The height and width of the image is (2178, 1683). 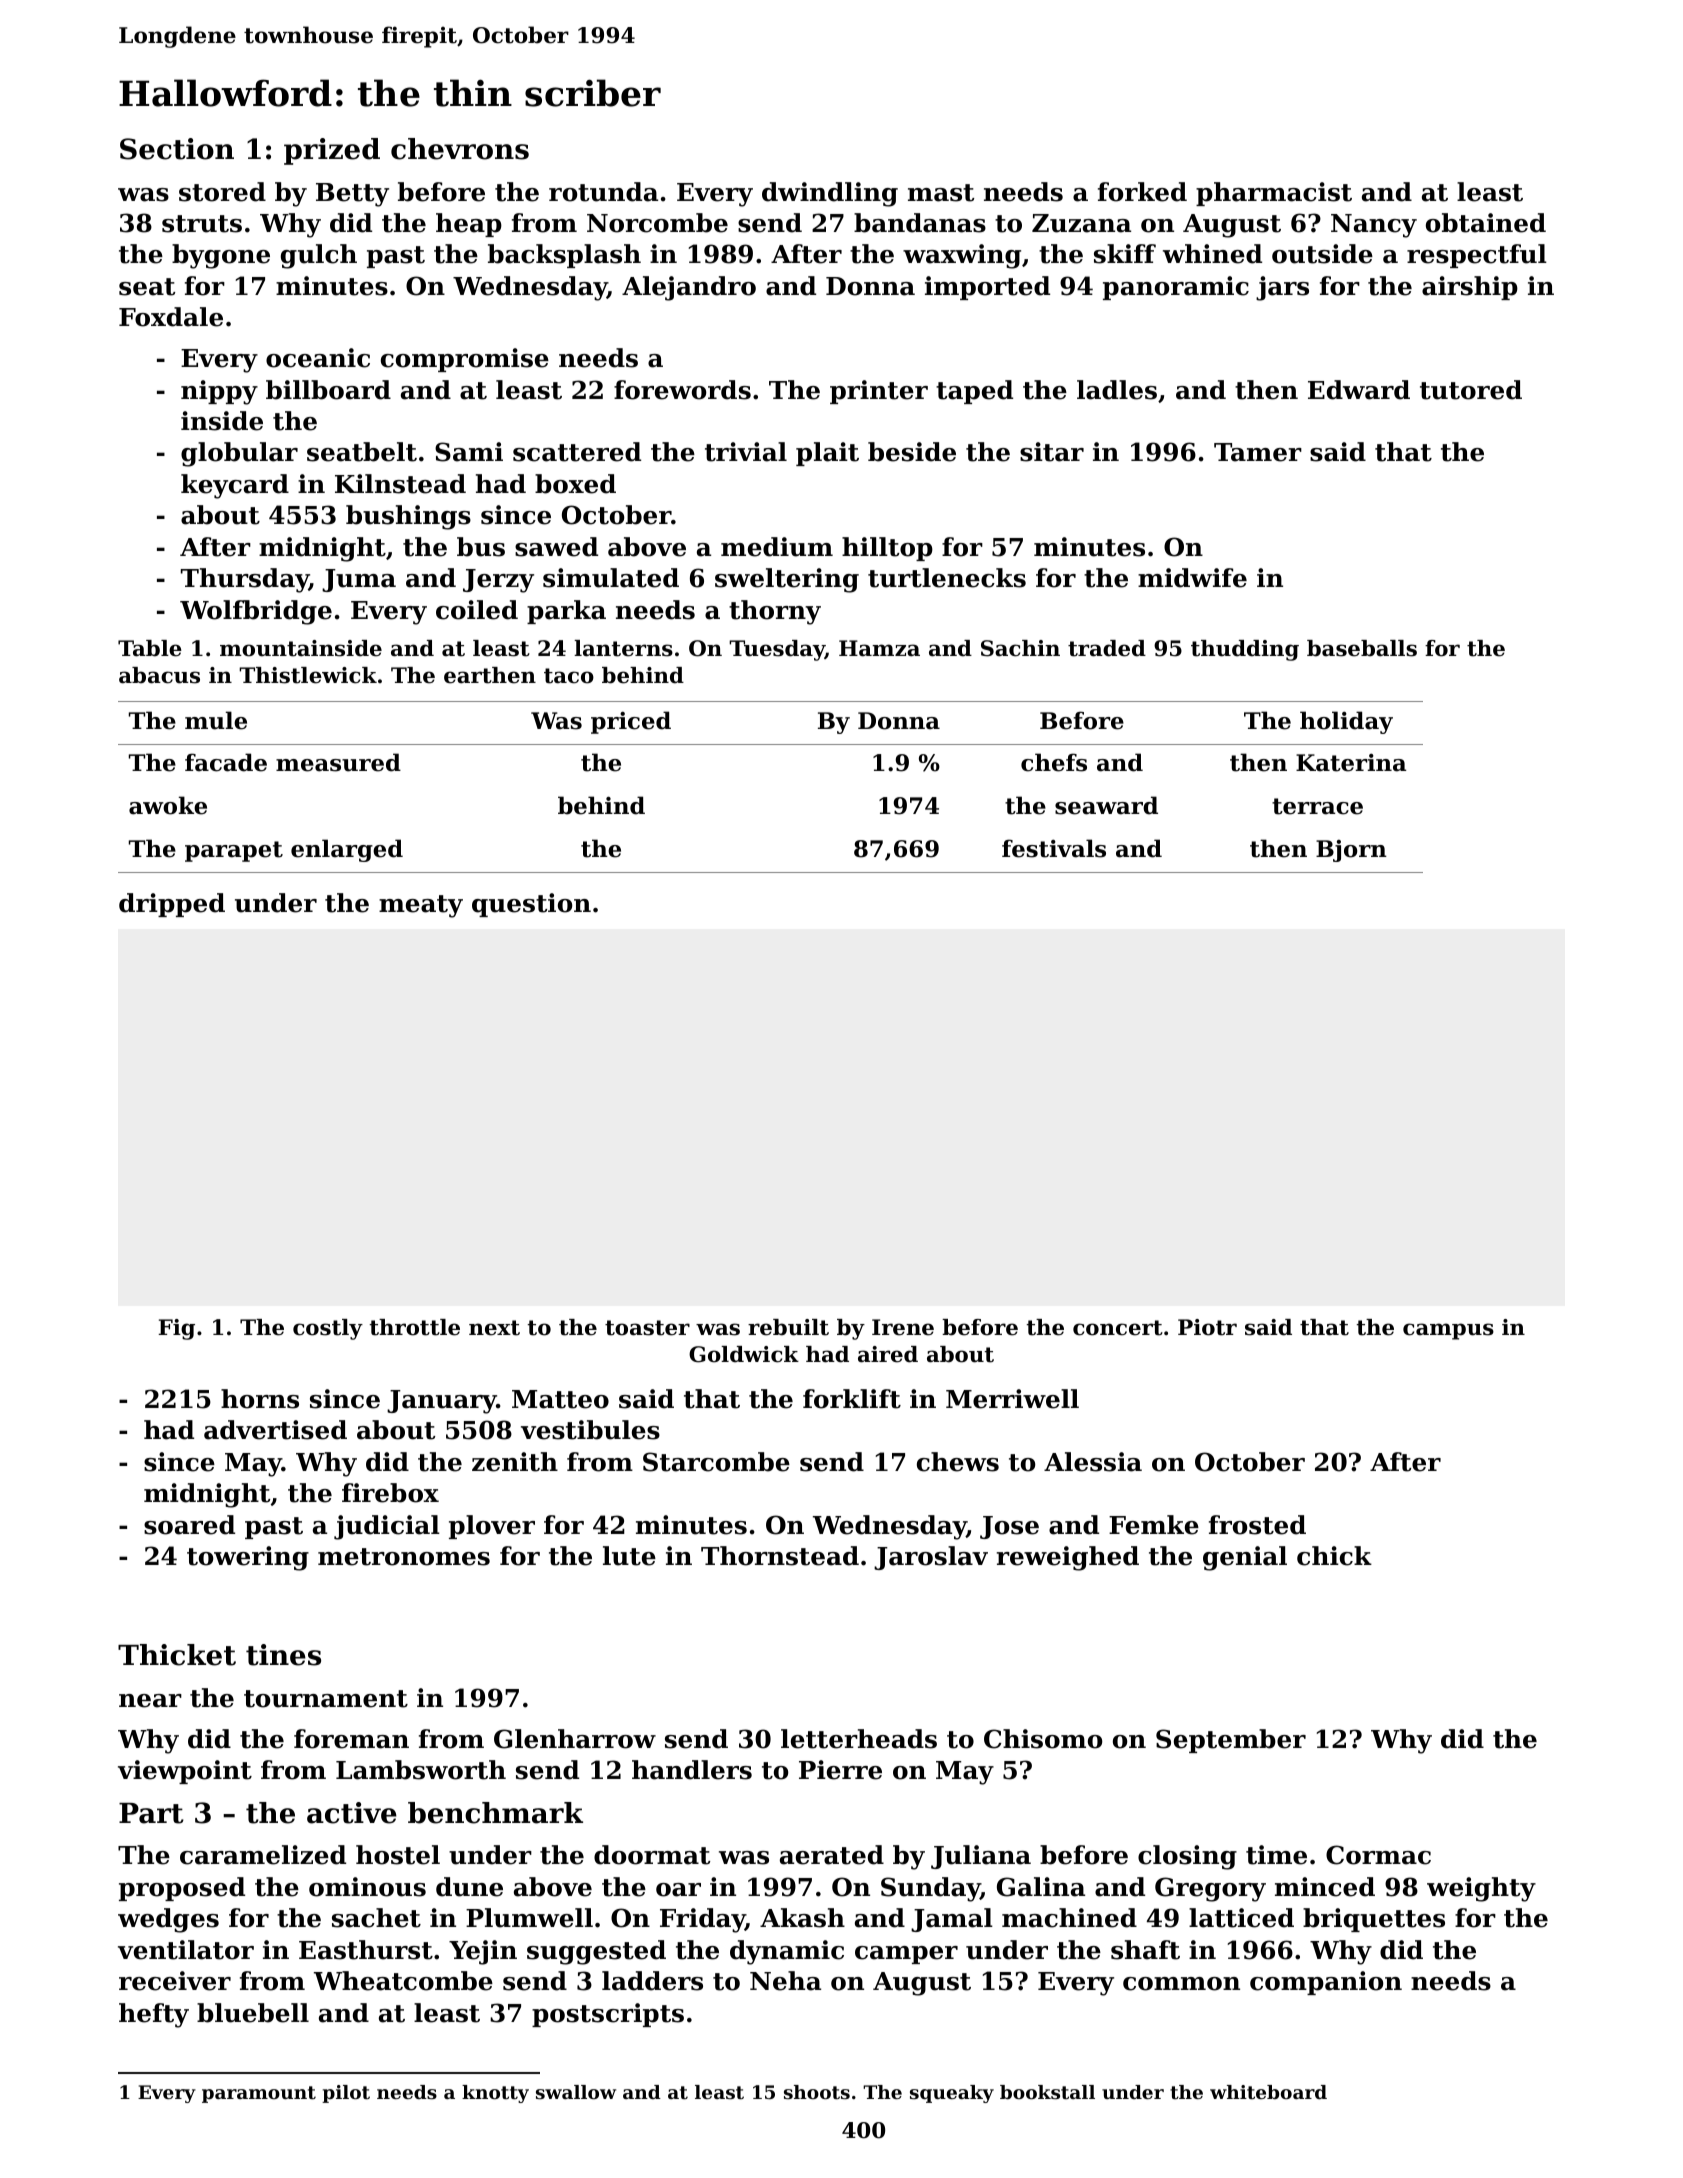 What do you see at coordinates (830, 194) in the image?
I see `dwindling` at bounding box center [830, 194].
